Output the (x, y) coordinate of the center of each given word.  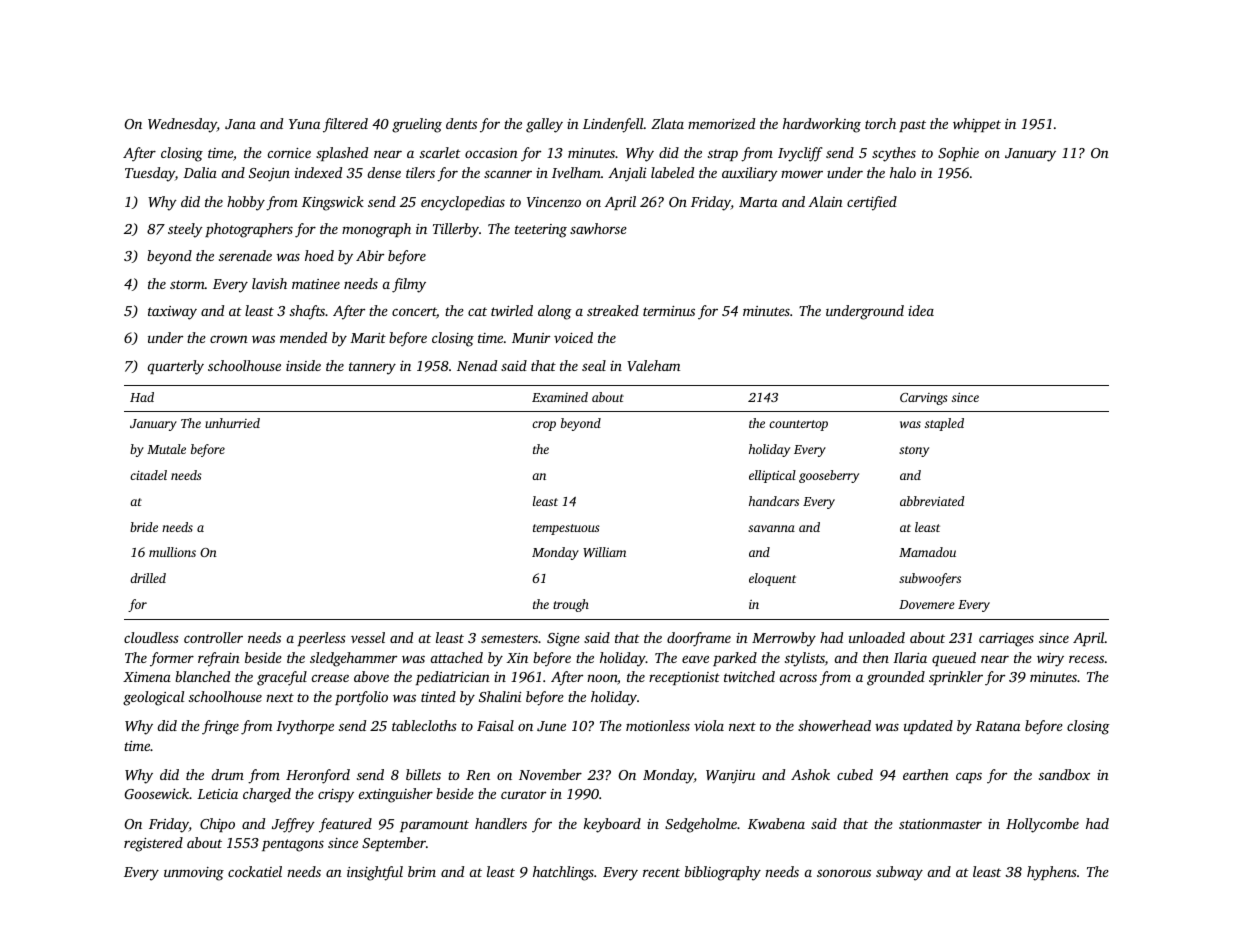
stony (914, 451)
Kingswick (333, 203)
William (604, 552)
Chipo (217, 825)
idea (921, 310)
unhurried (232, 423)
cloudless (151, 637)
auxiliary (750, 174)
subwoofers (930, 579)
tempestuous (566, 529)
